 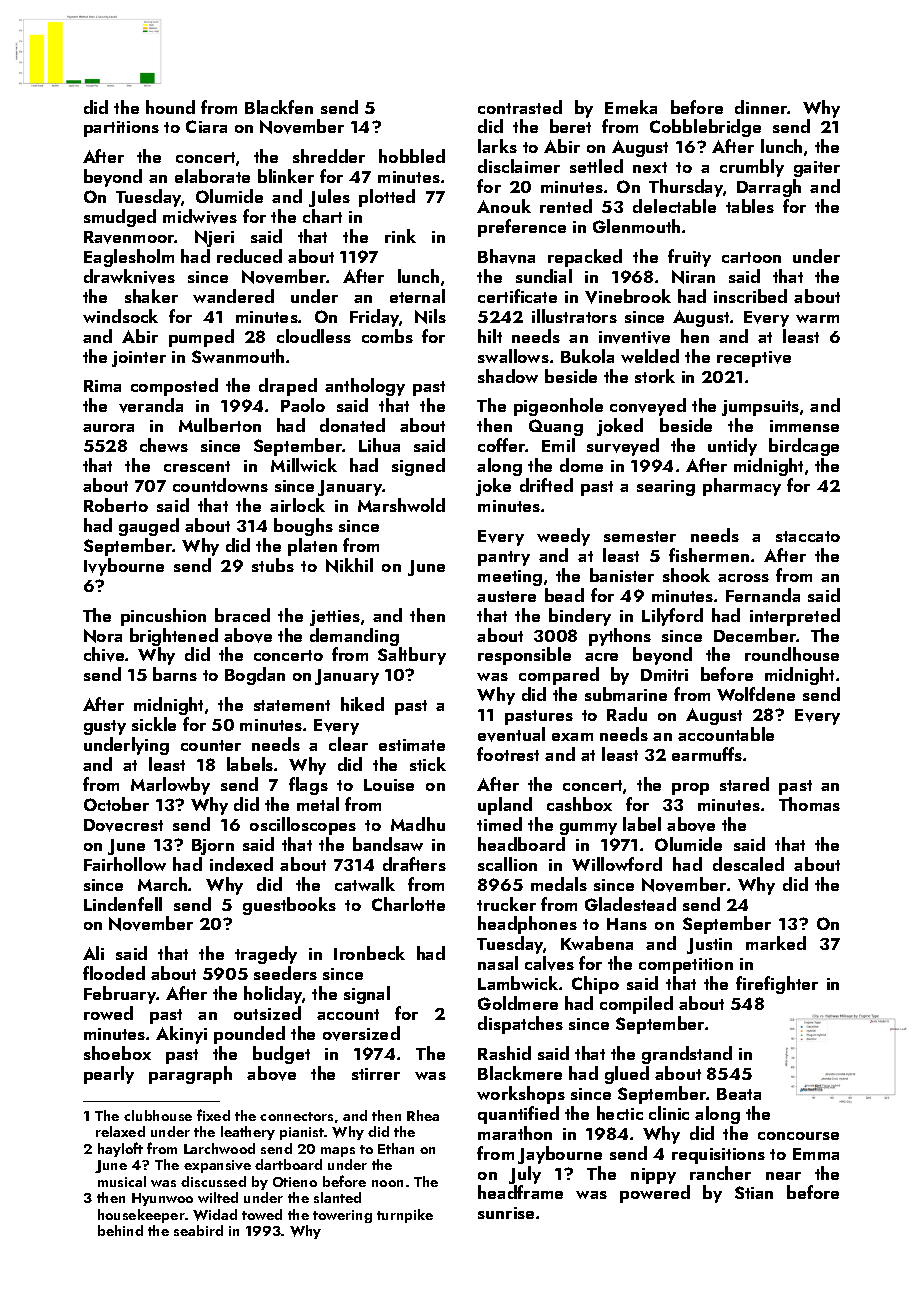 I want to click on prop, so click(x=690, y=789).
